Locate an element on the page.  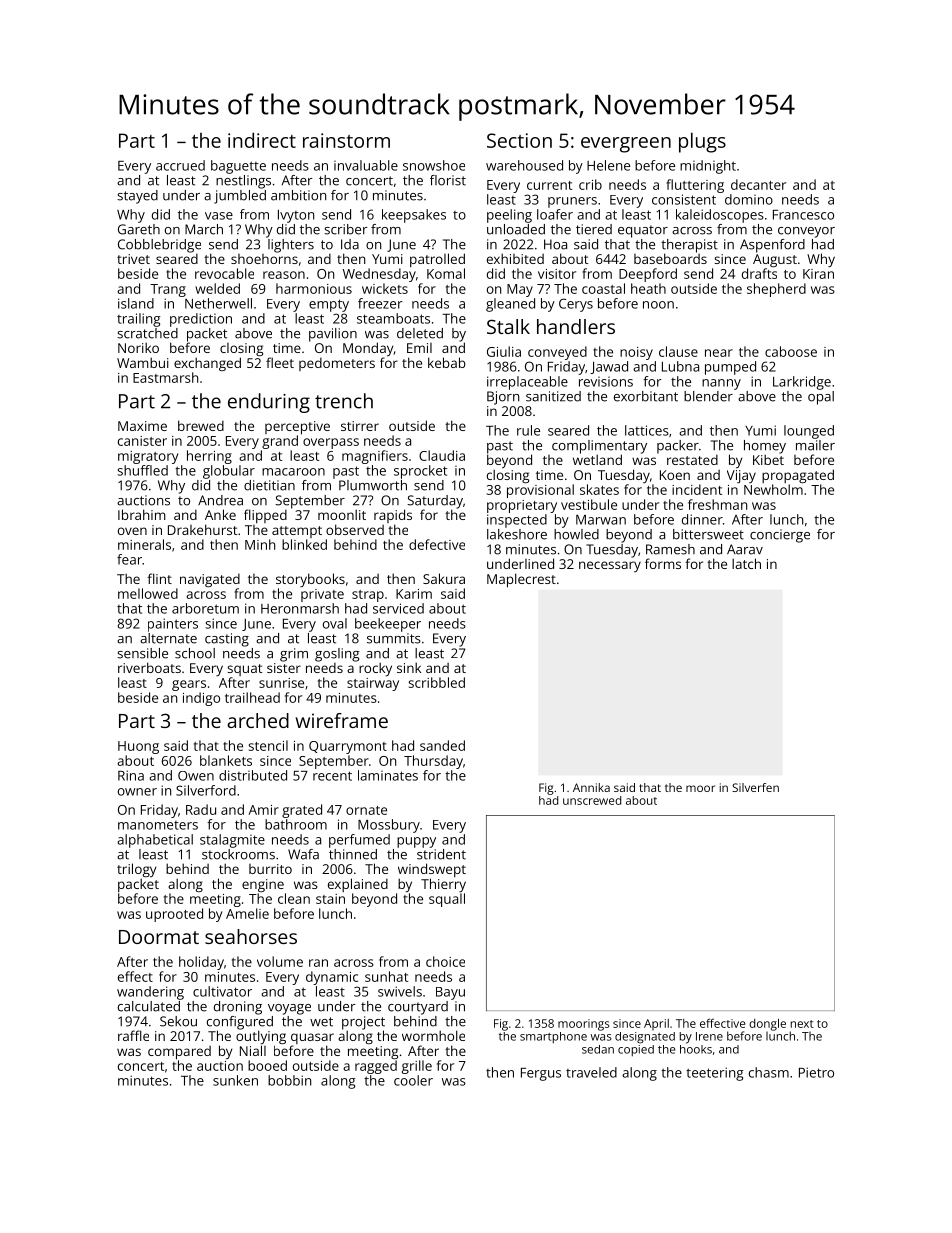
Section is located at coordinates (519, 140).
